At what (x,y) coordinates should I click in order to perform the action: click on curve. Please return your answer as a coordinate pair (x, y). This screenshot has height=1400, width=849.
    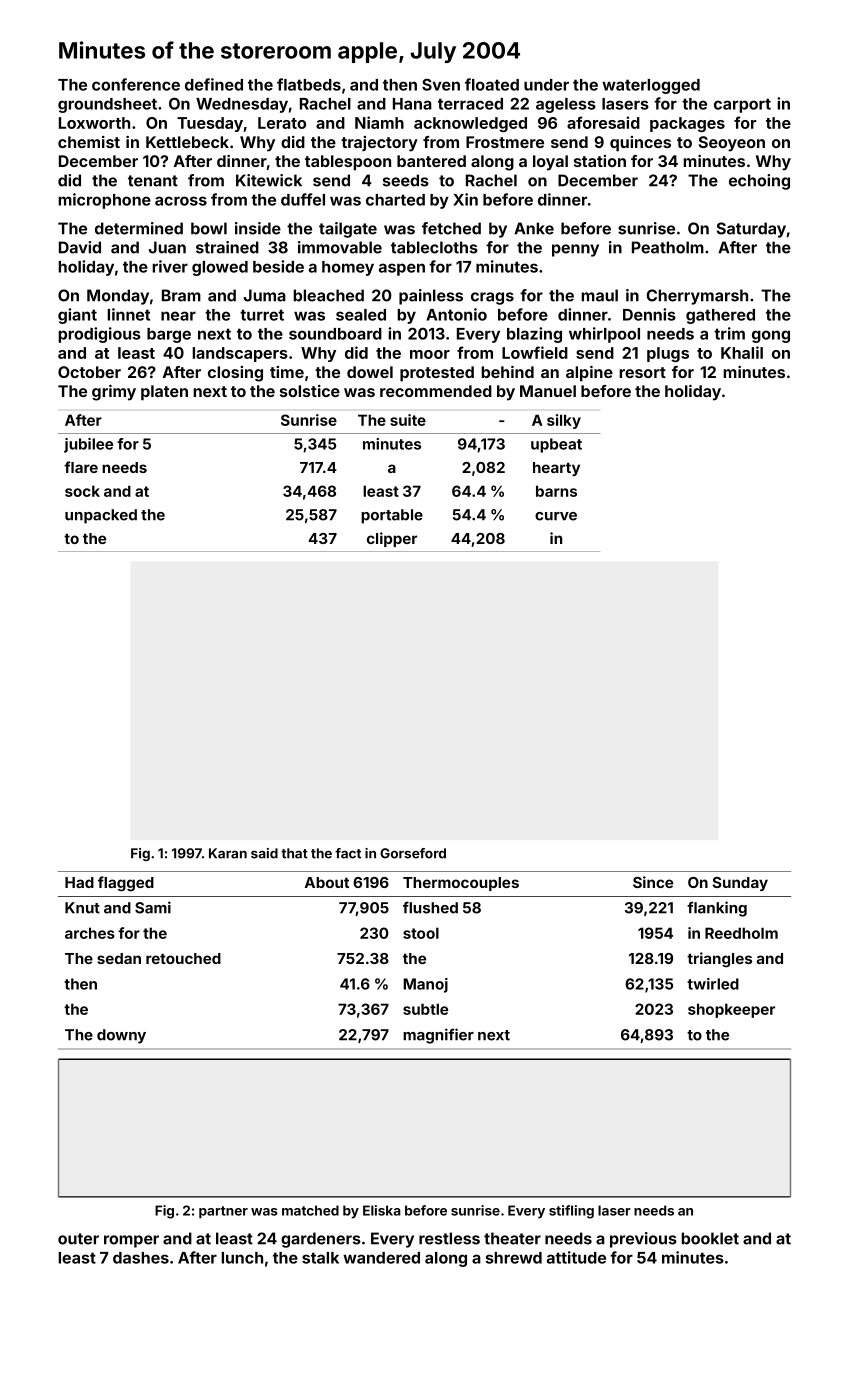
    Looking at the image, I should click on (556, 516).
